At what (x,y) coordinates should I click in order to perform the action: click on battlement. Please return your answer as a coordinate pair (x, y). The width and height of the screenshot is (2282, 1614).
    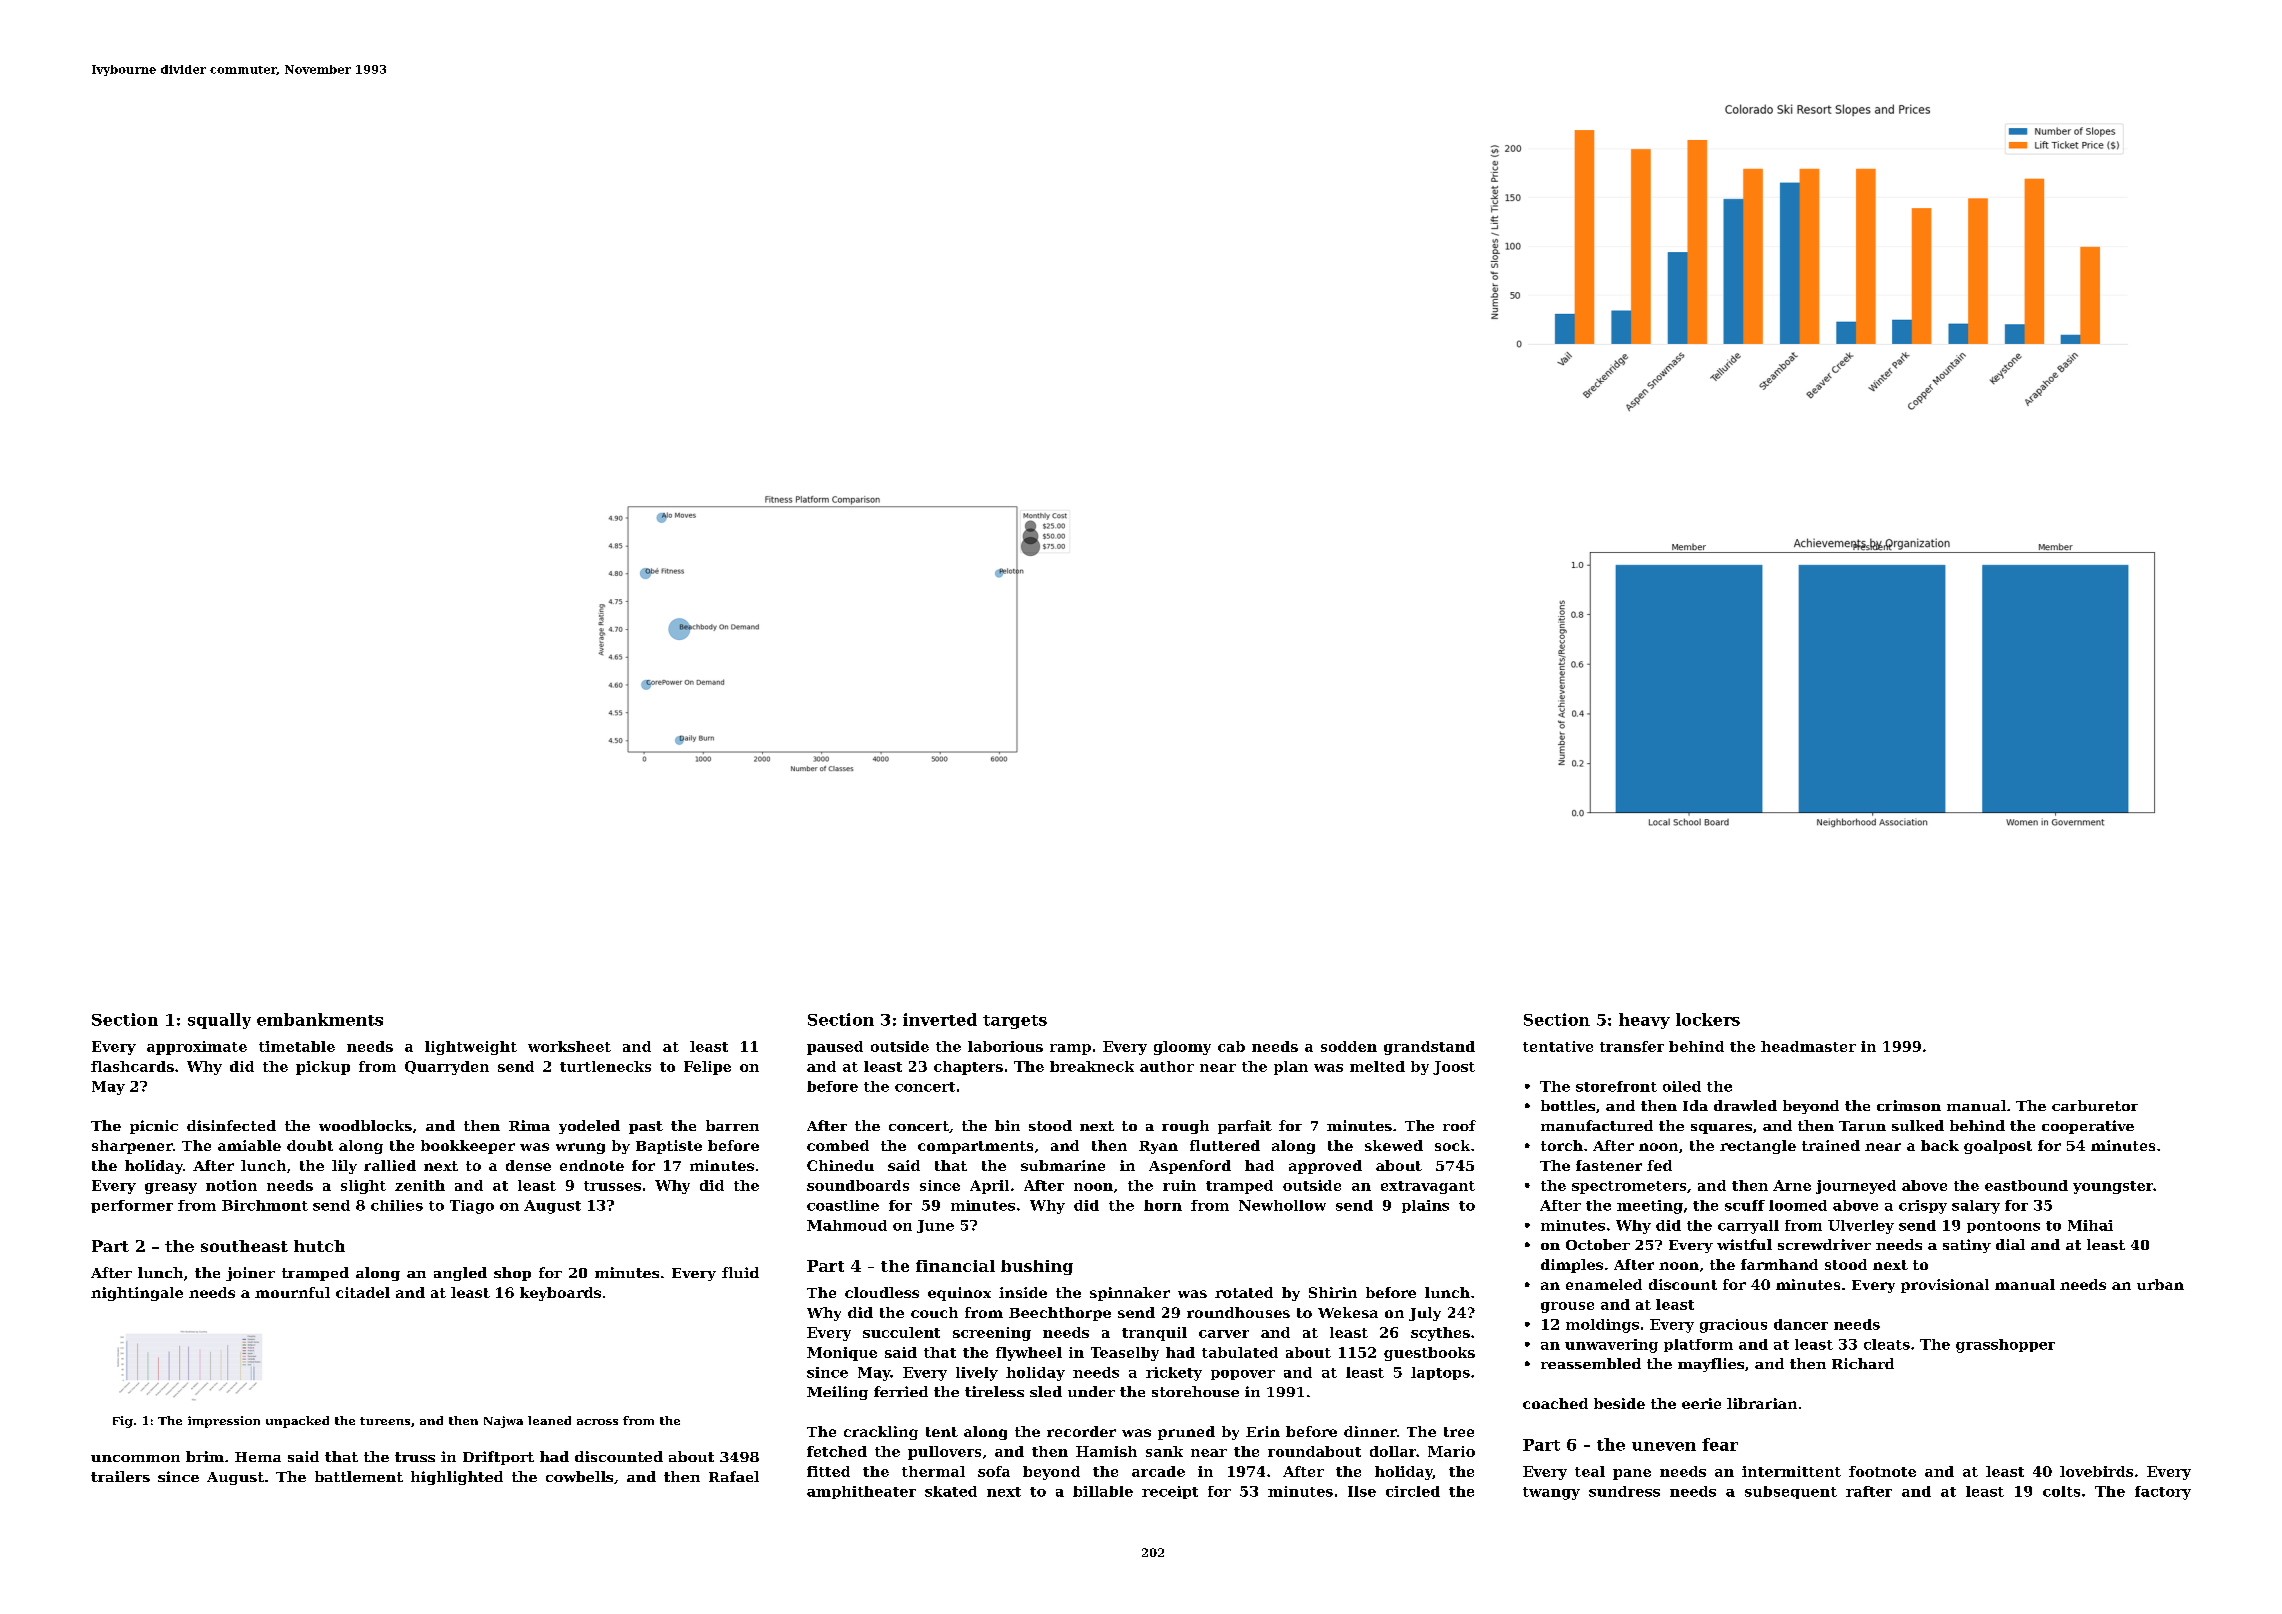
    Looking at the image, I should click on (359, 1476).
